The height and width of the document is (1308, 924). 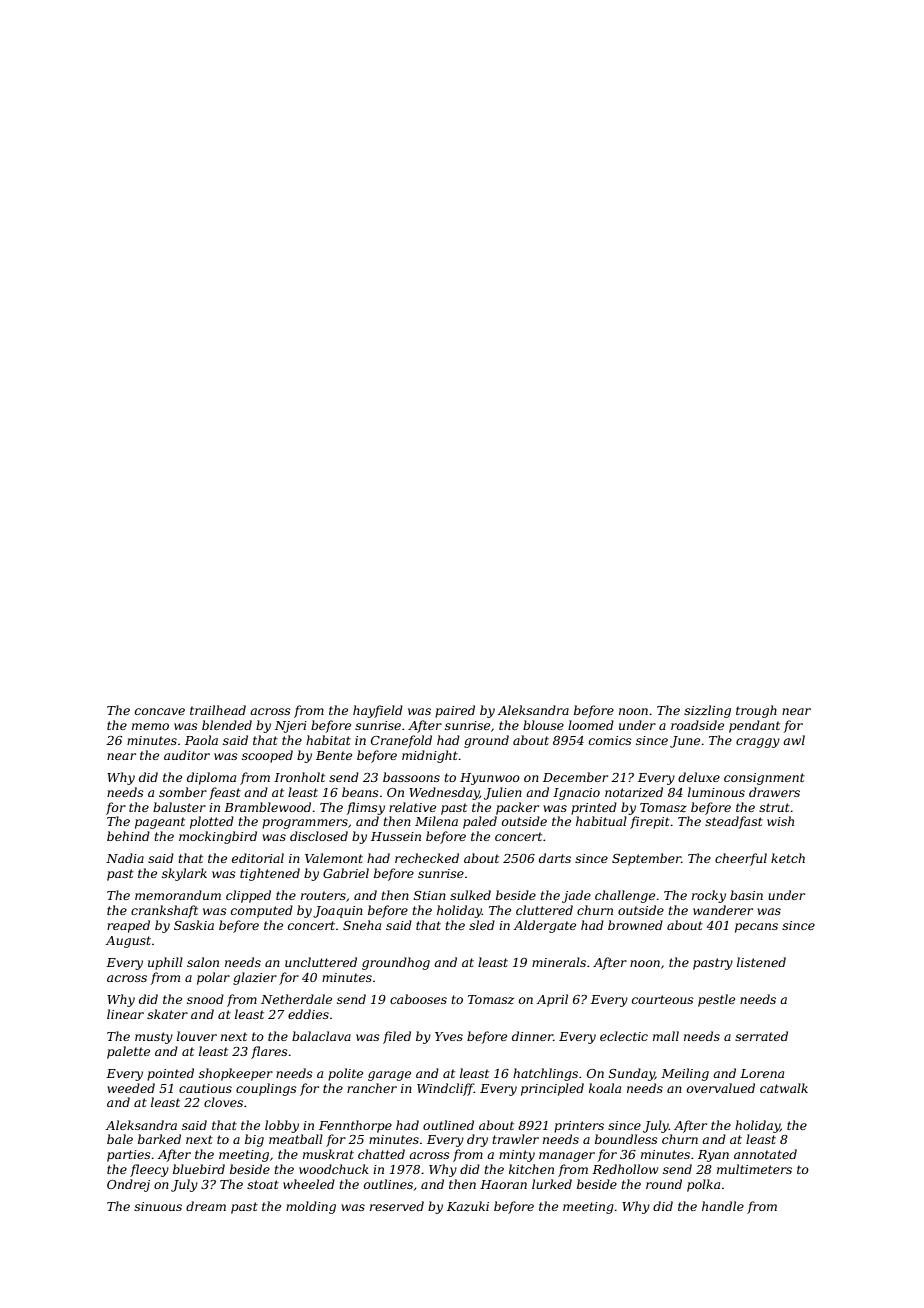 What do you see at coordinates (555, 858) in the document?
I see `darts` at bounding box center [555, 858].
